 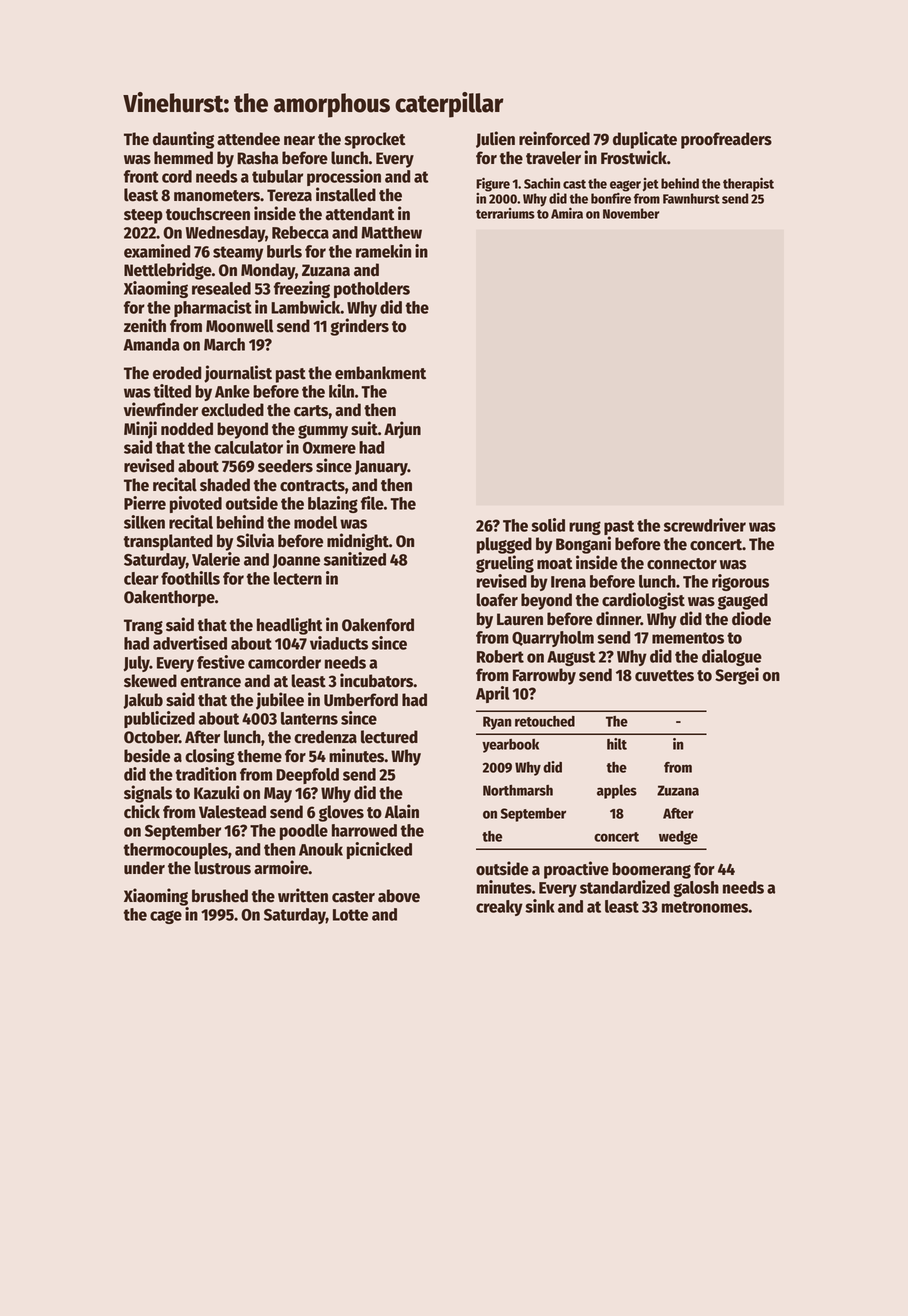 What do you see at coordinates (361, 700) in the screenshot?
I see `Umberford` at bounding box center [361, 700].
